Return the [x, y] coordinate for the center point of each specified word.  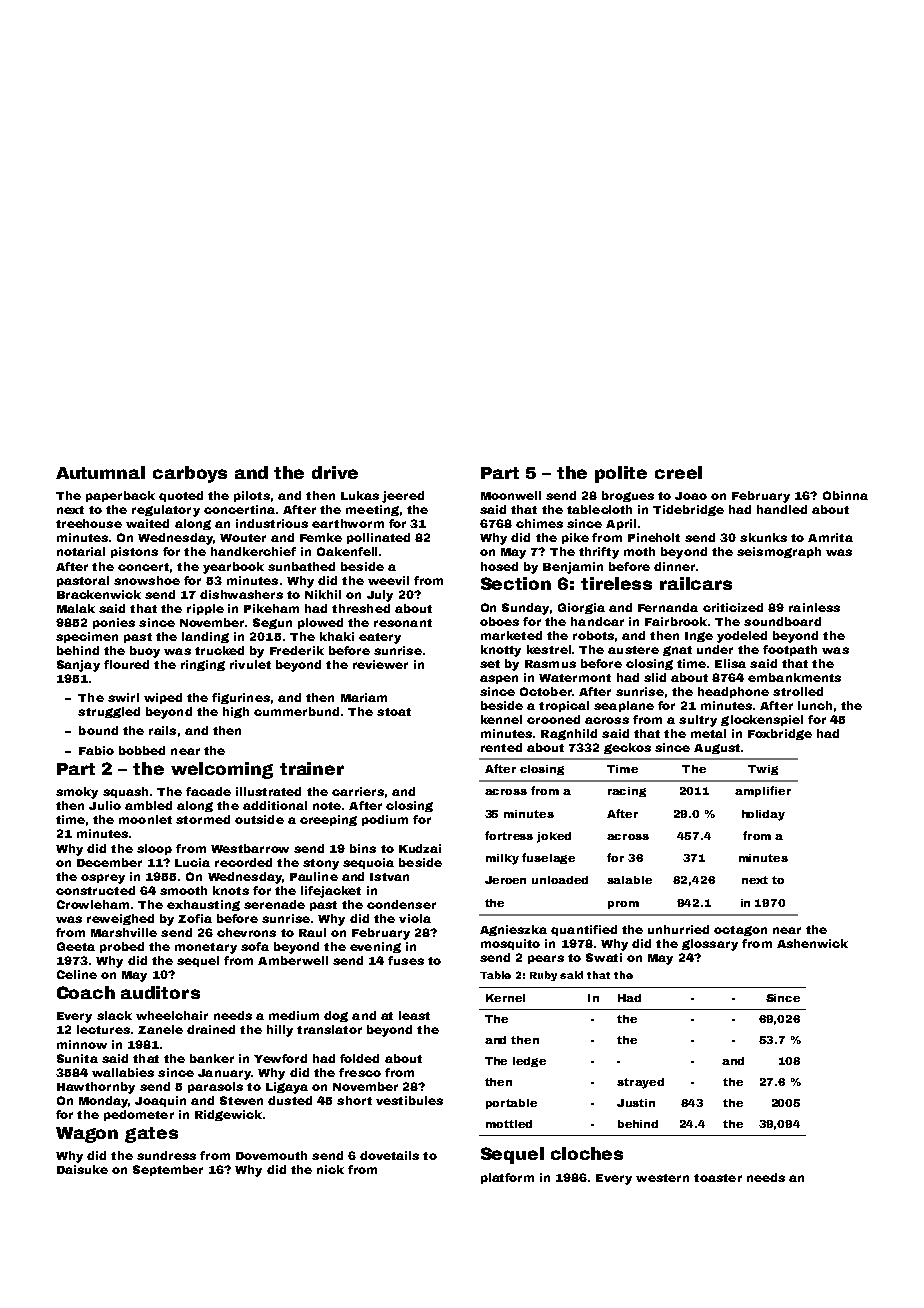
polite [621, 474]
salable [629, 880]
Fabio [96, 750]
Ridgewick [228, 1115]
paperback [120, 496]
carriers [358, 791]
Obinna [845, 495]
